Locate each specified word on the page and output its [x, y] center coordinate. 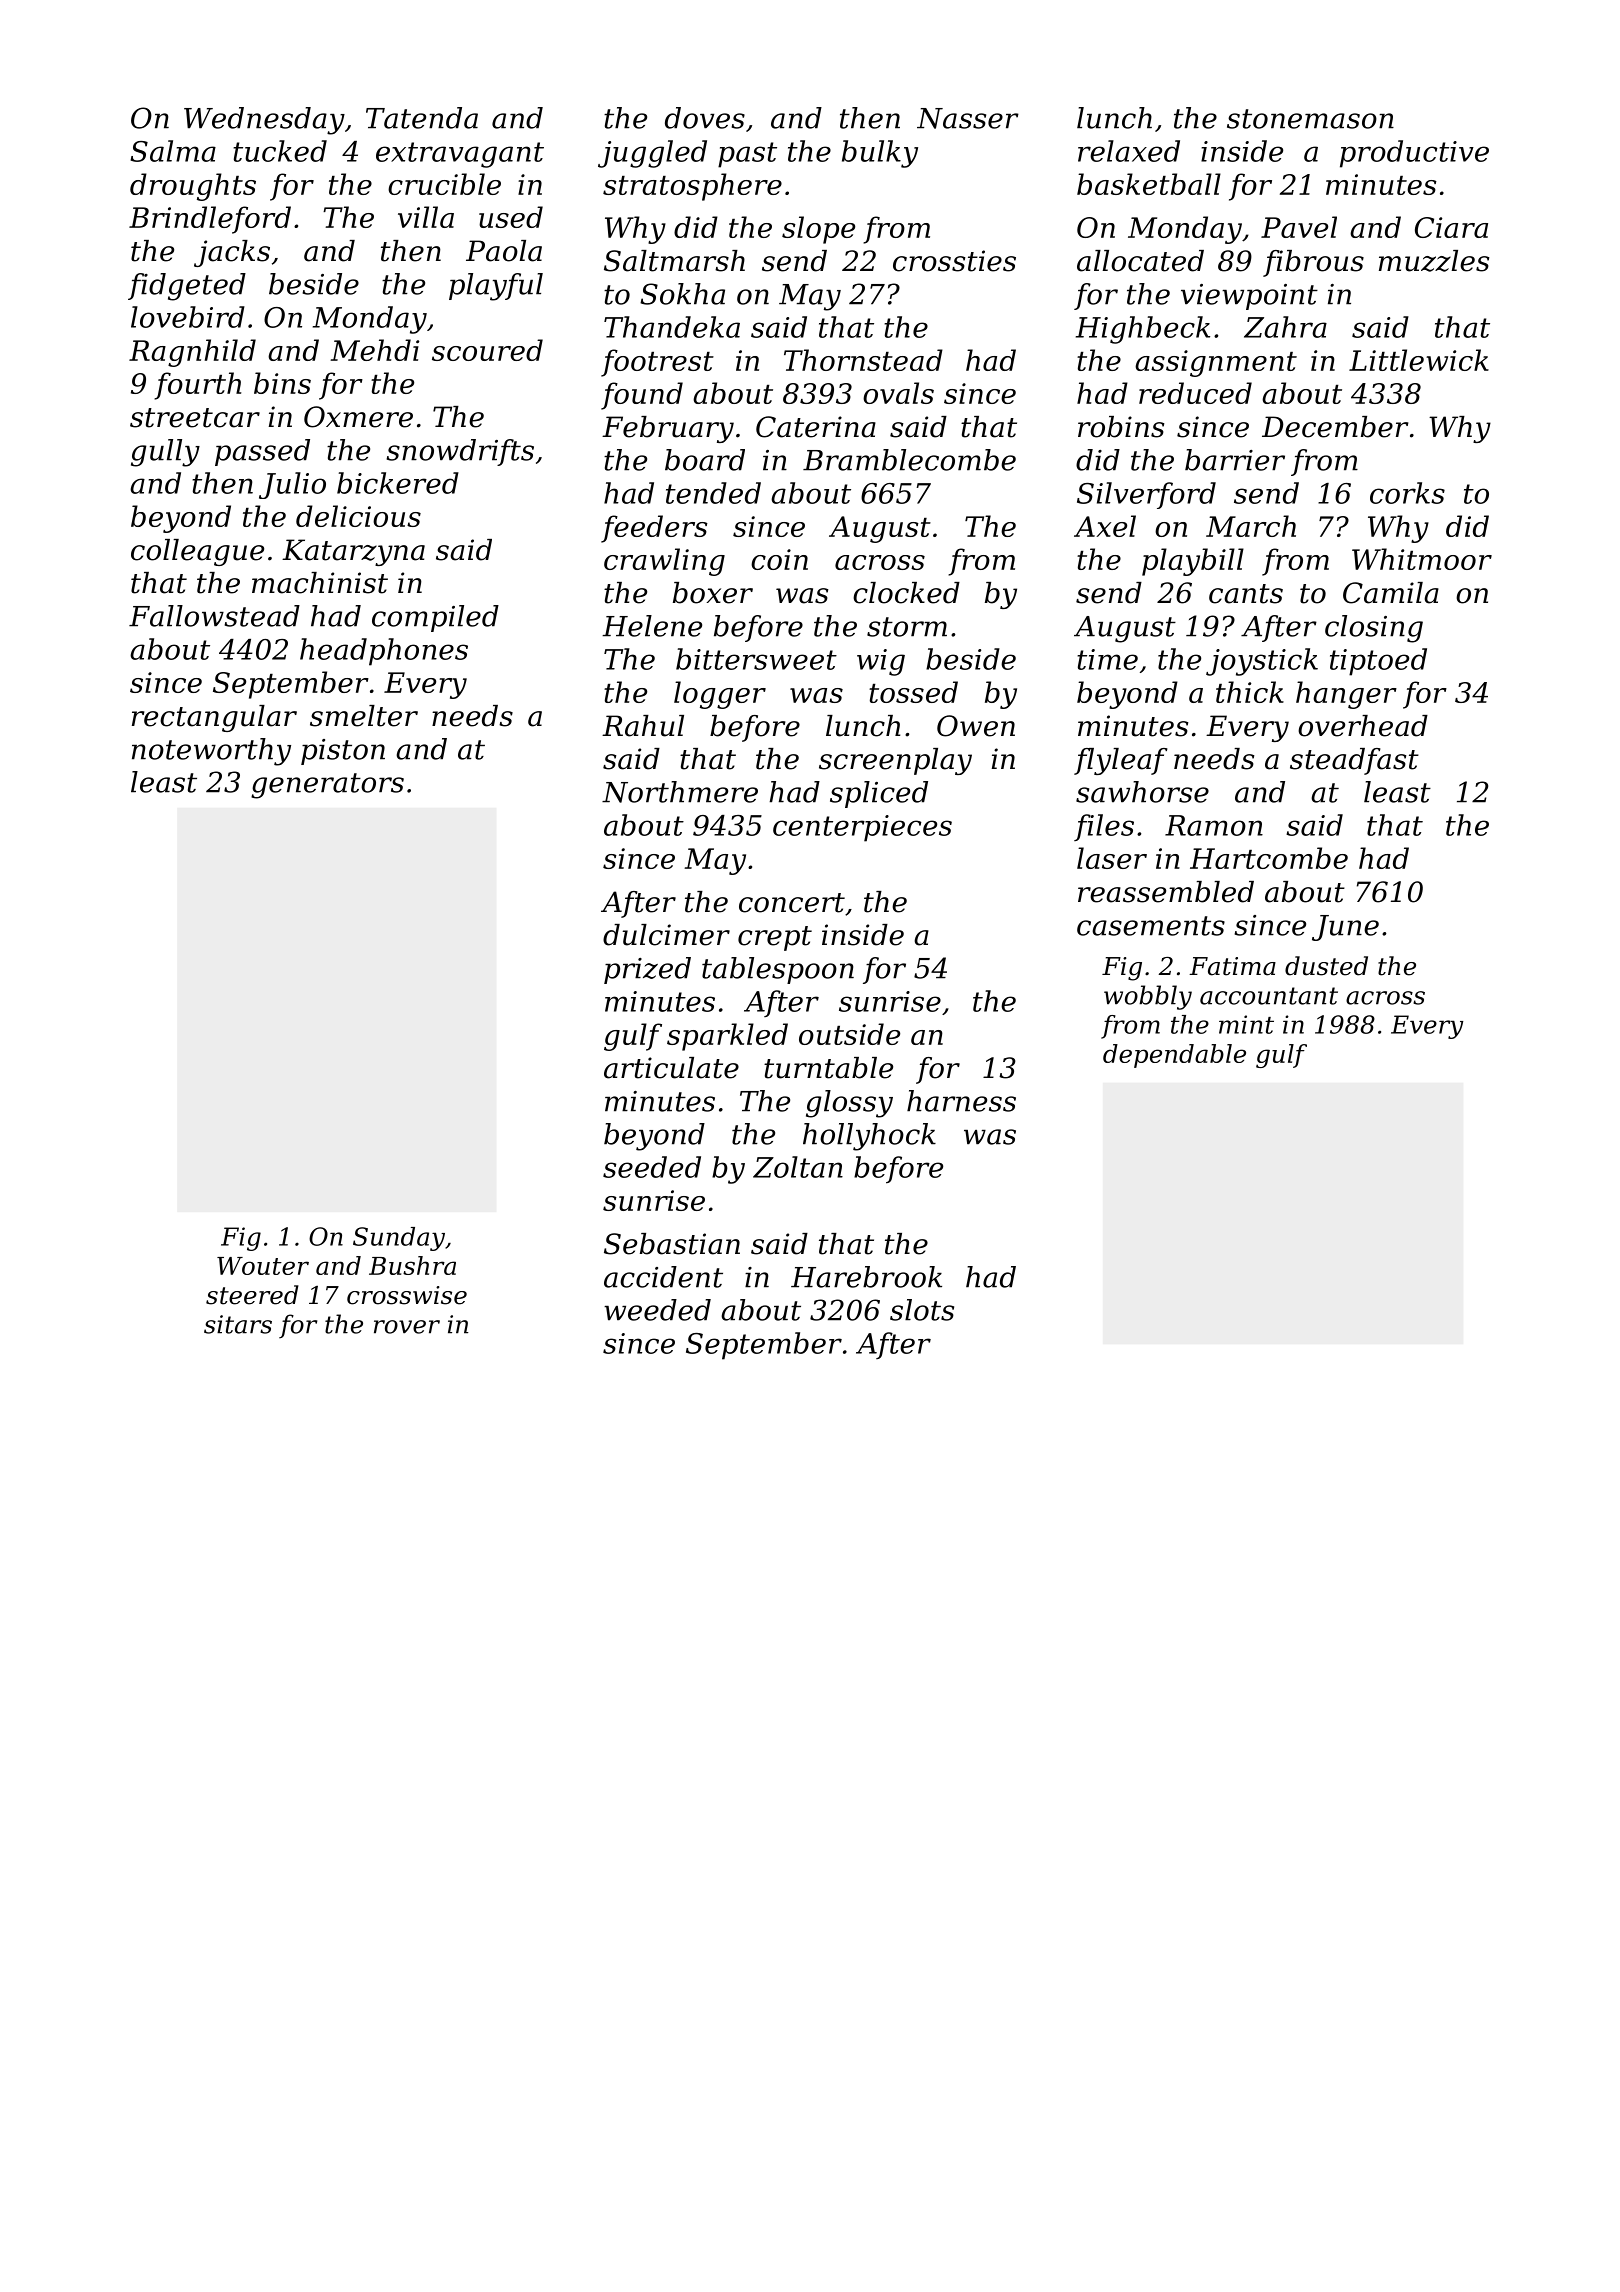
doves [705, 118]
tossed [913, 692]
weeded [657, 1310]
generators [327, 786]
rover [407, 1327]
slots [922, 1310]
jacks [232, 253]
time [1107, 659]
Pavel [1299, 227]
